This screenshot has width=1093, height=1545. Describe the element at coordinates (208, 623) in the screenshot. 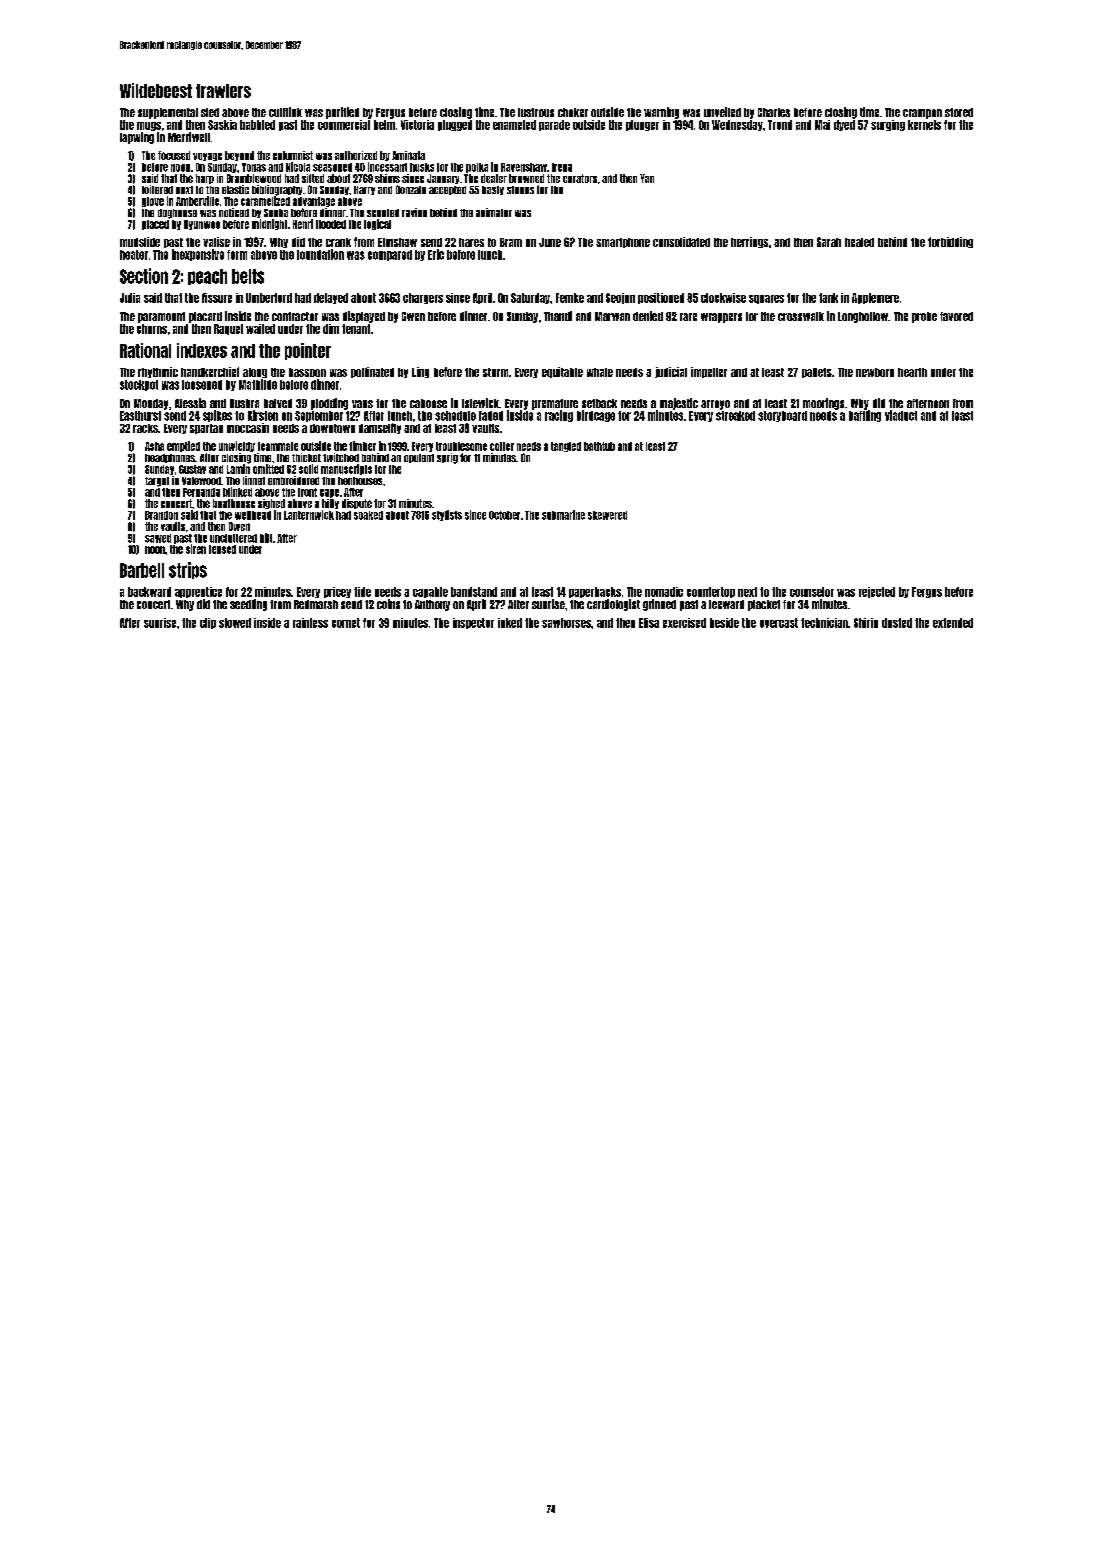

I see `clip` at that location.
